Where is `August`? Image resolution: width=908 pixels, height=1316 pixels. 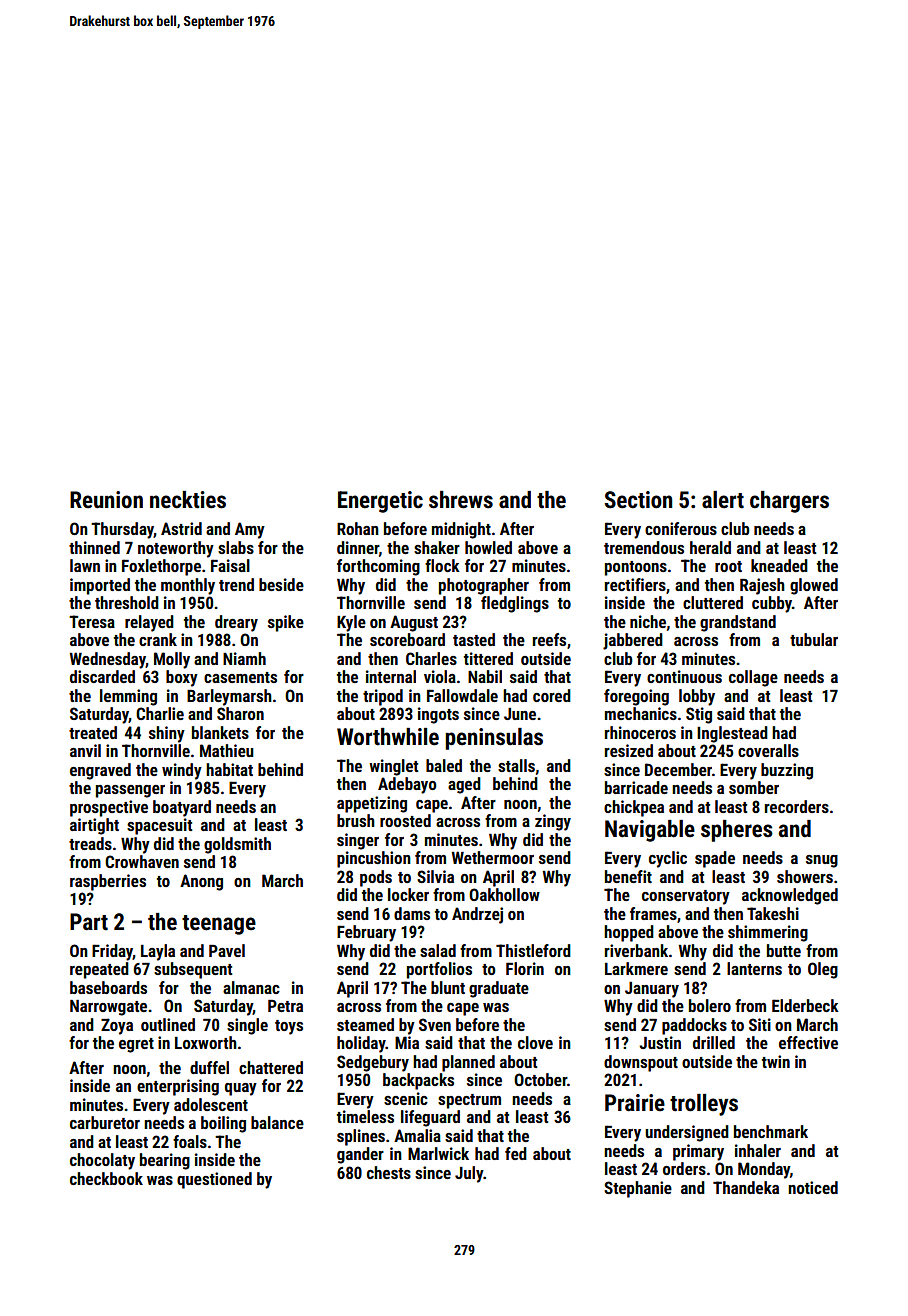
August is located at coordinates (414, 623).
